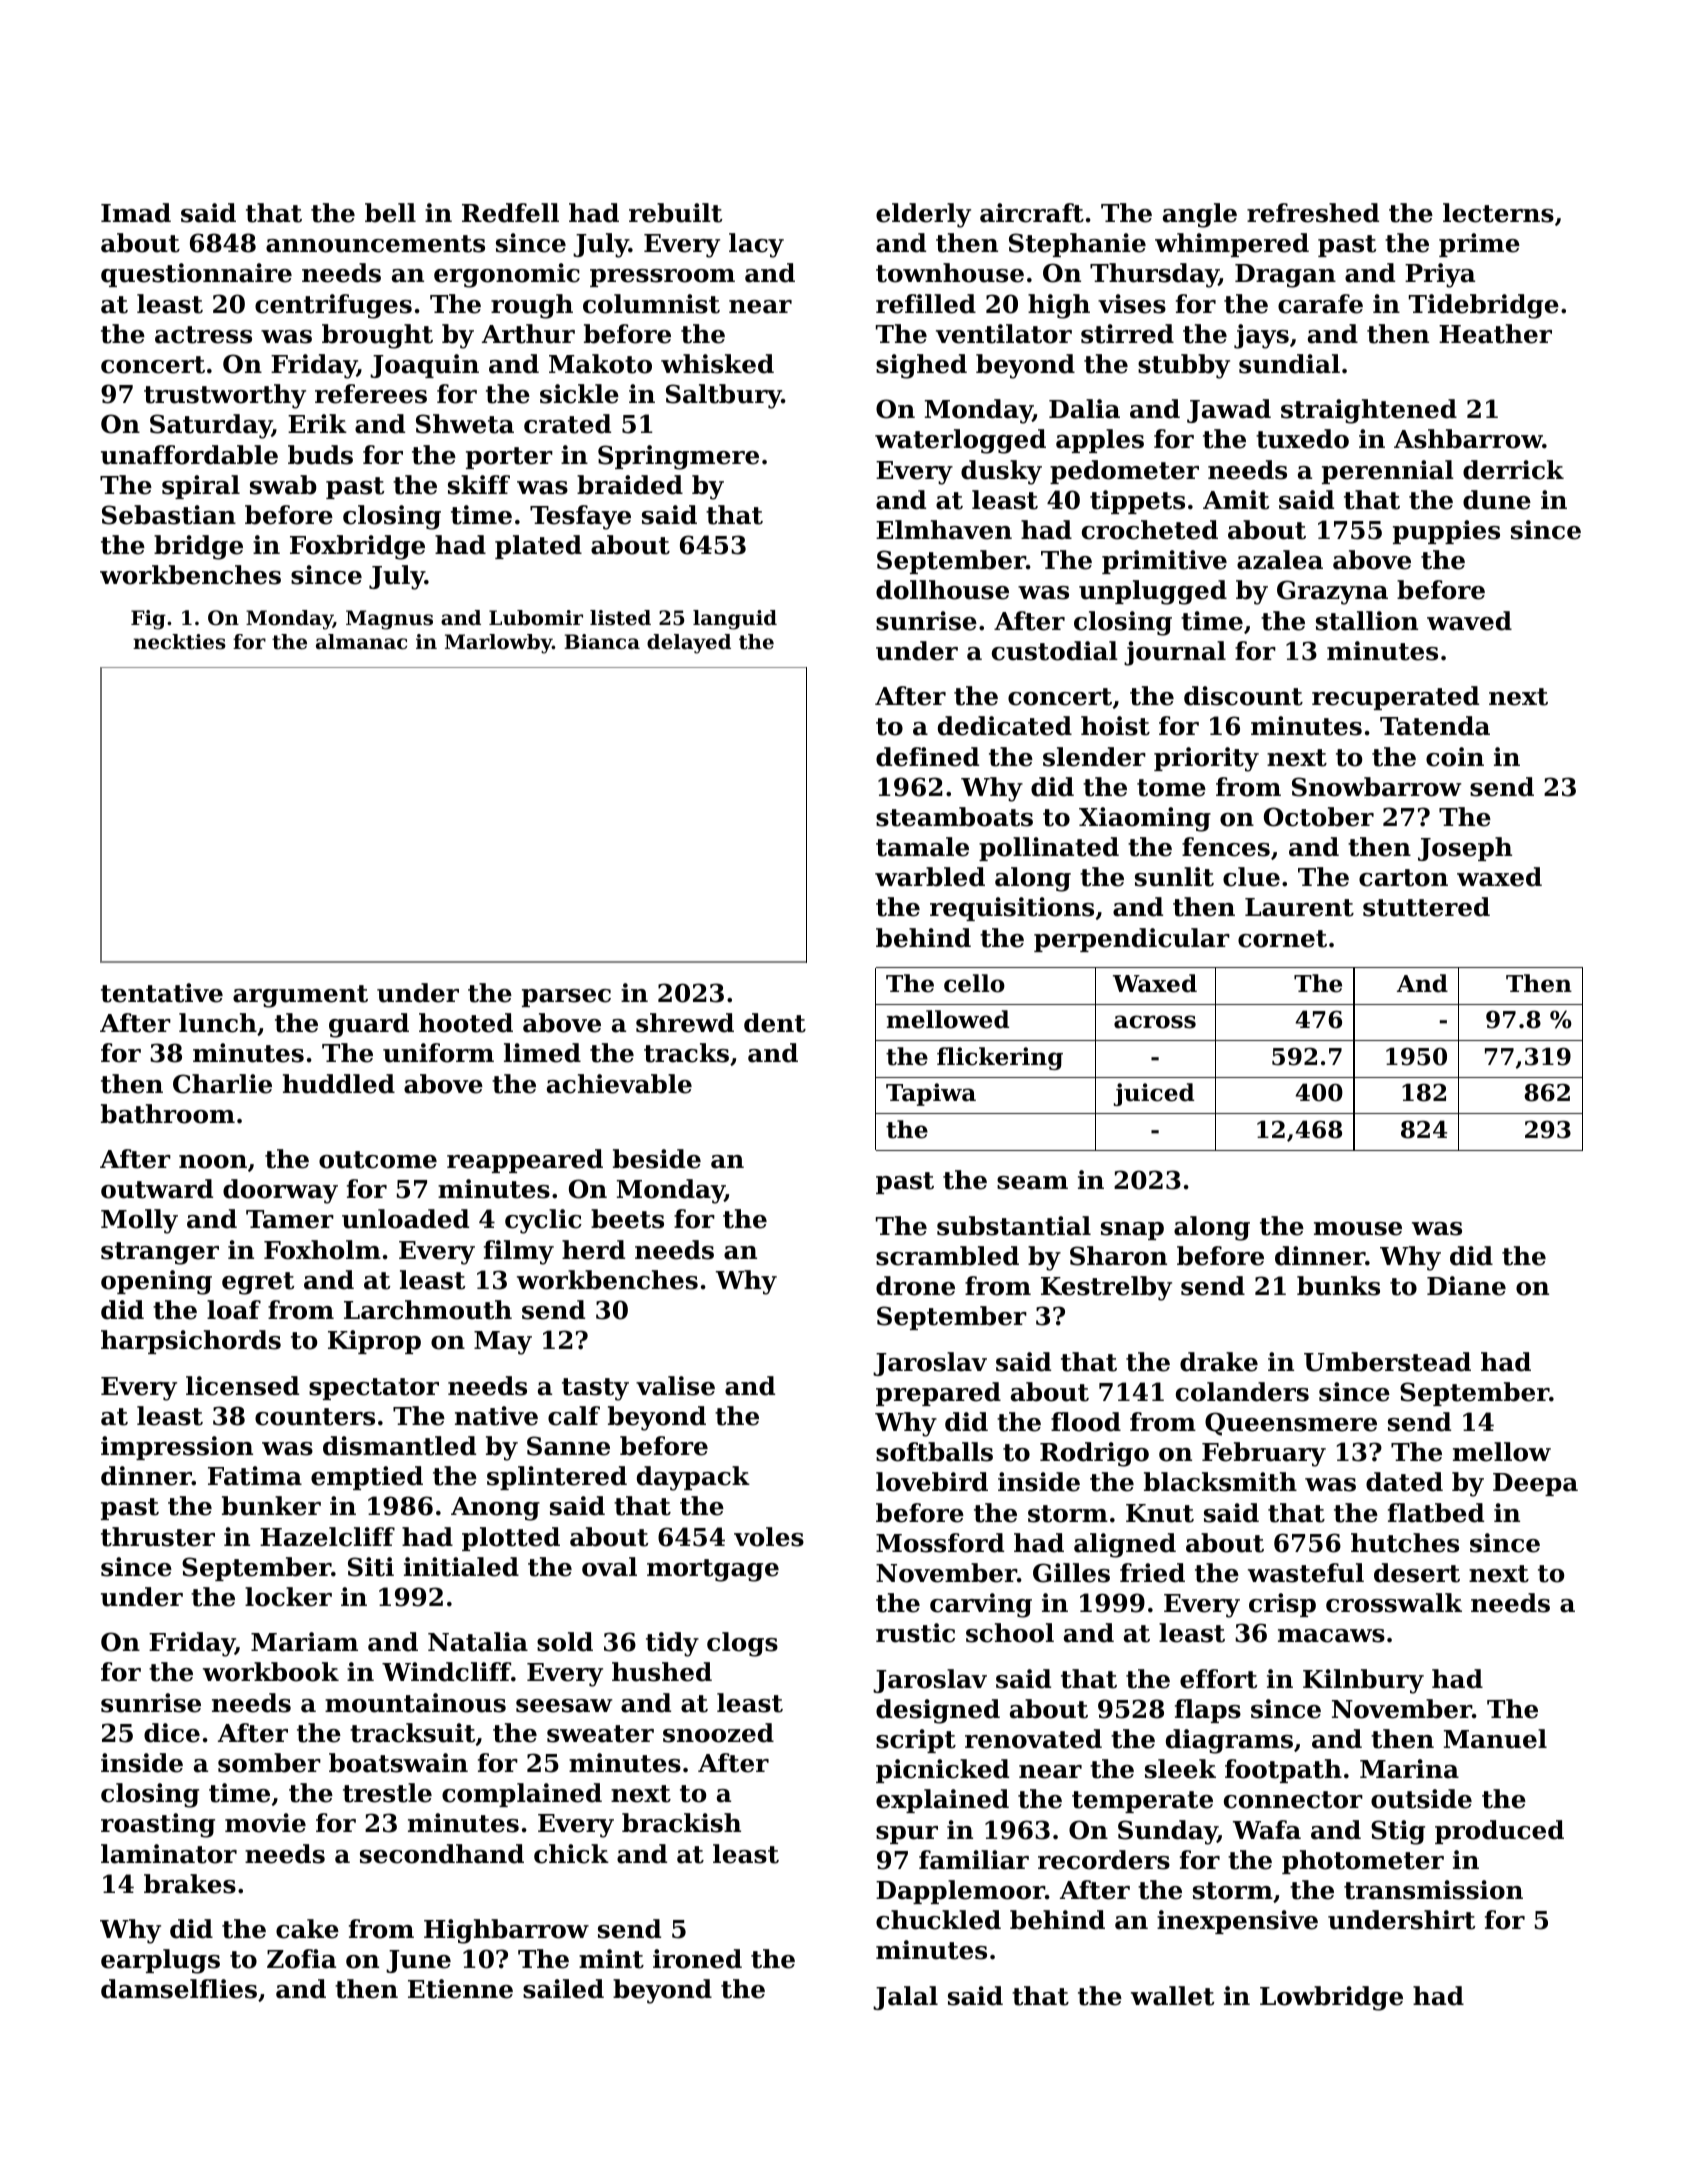 This page has width=1683, height=2178. What do you see at coordinates (510, 213) in the page?
I see `Redfell` at bounding box center [510, 213].
